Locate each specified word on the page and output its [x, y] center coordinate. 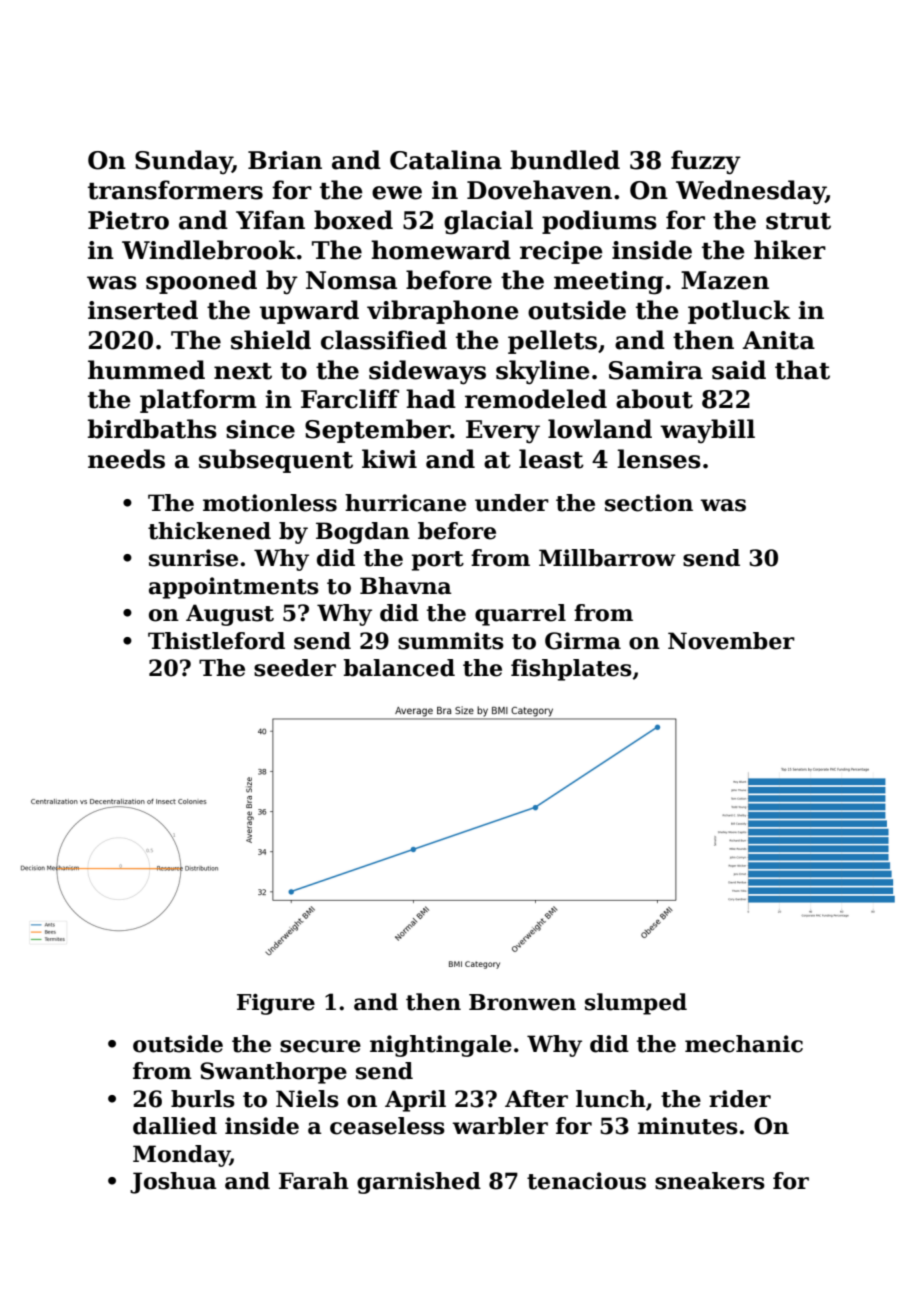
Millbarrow [607, 558]
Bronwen [522, 1002]
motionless [270, 503]
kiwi [389, 458]
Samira [656, 370]
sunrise [193, 558]
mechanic [744, 1044]
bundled [565, 160]
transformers [175, 190]
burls [203, 1099]
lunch [611, 1099]
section [649, 503]
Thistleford [216, 641]
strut [798, 221]
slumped [636, 1004]
